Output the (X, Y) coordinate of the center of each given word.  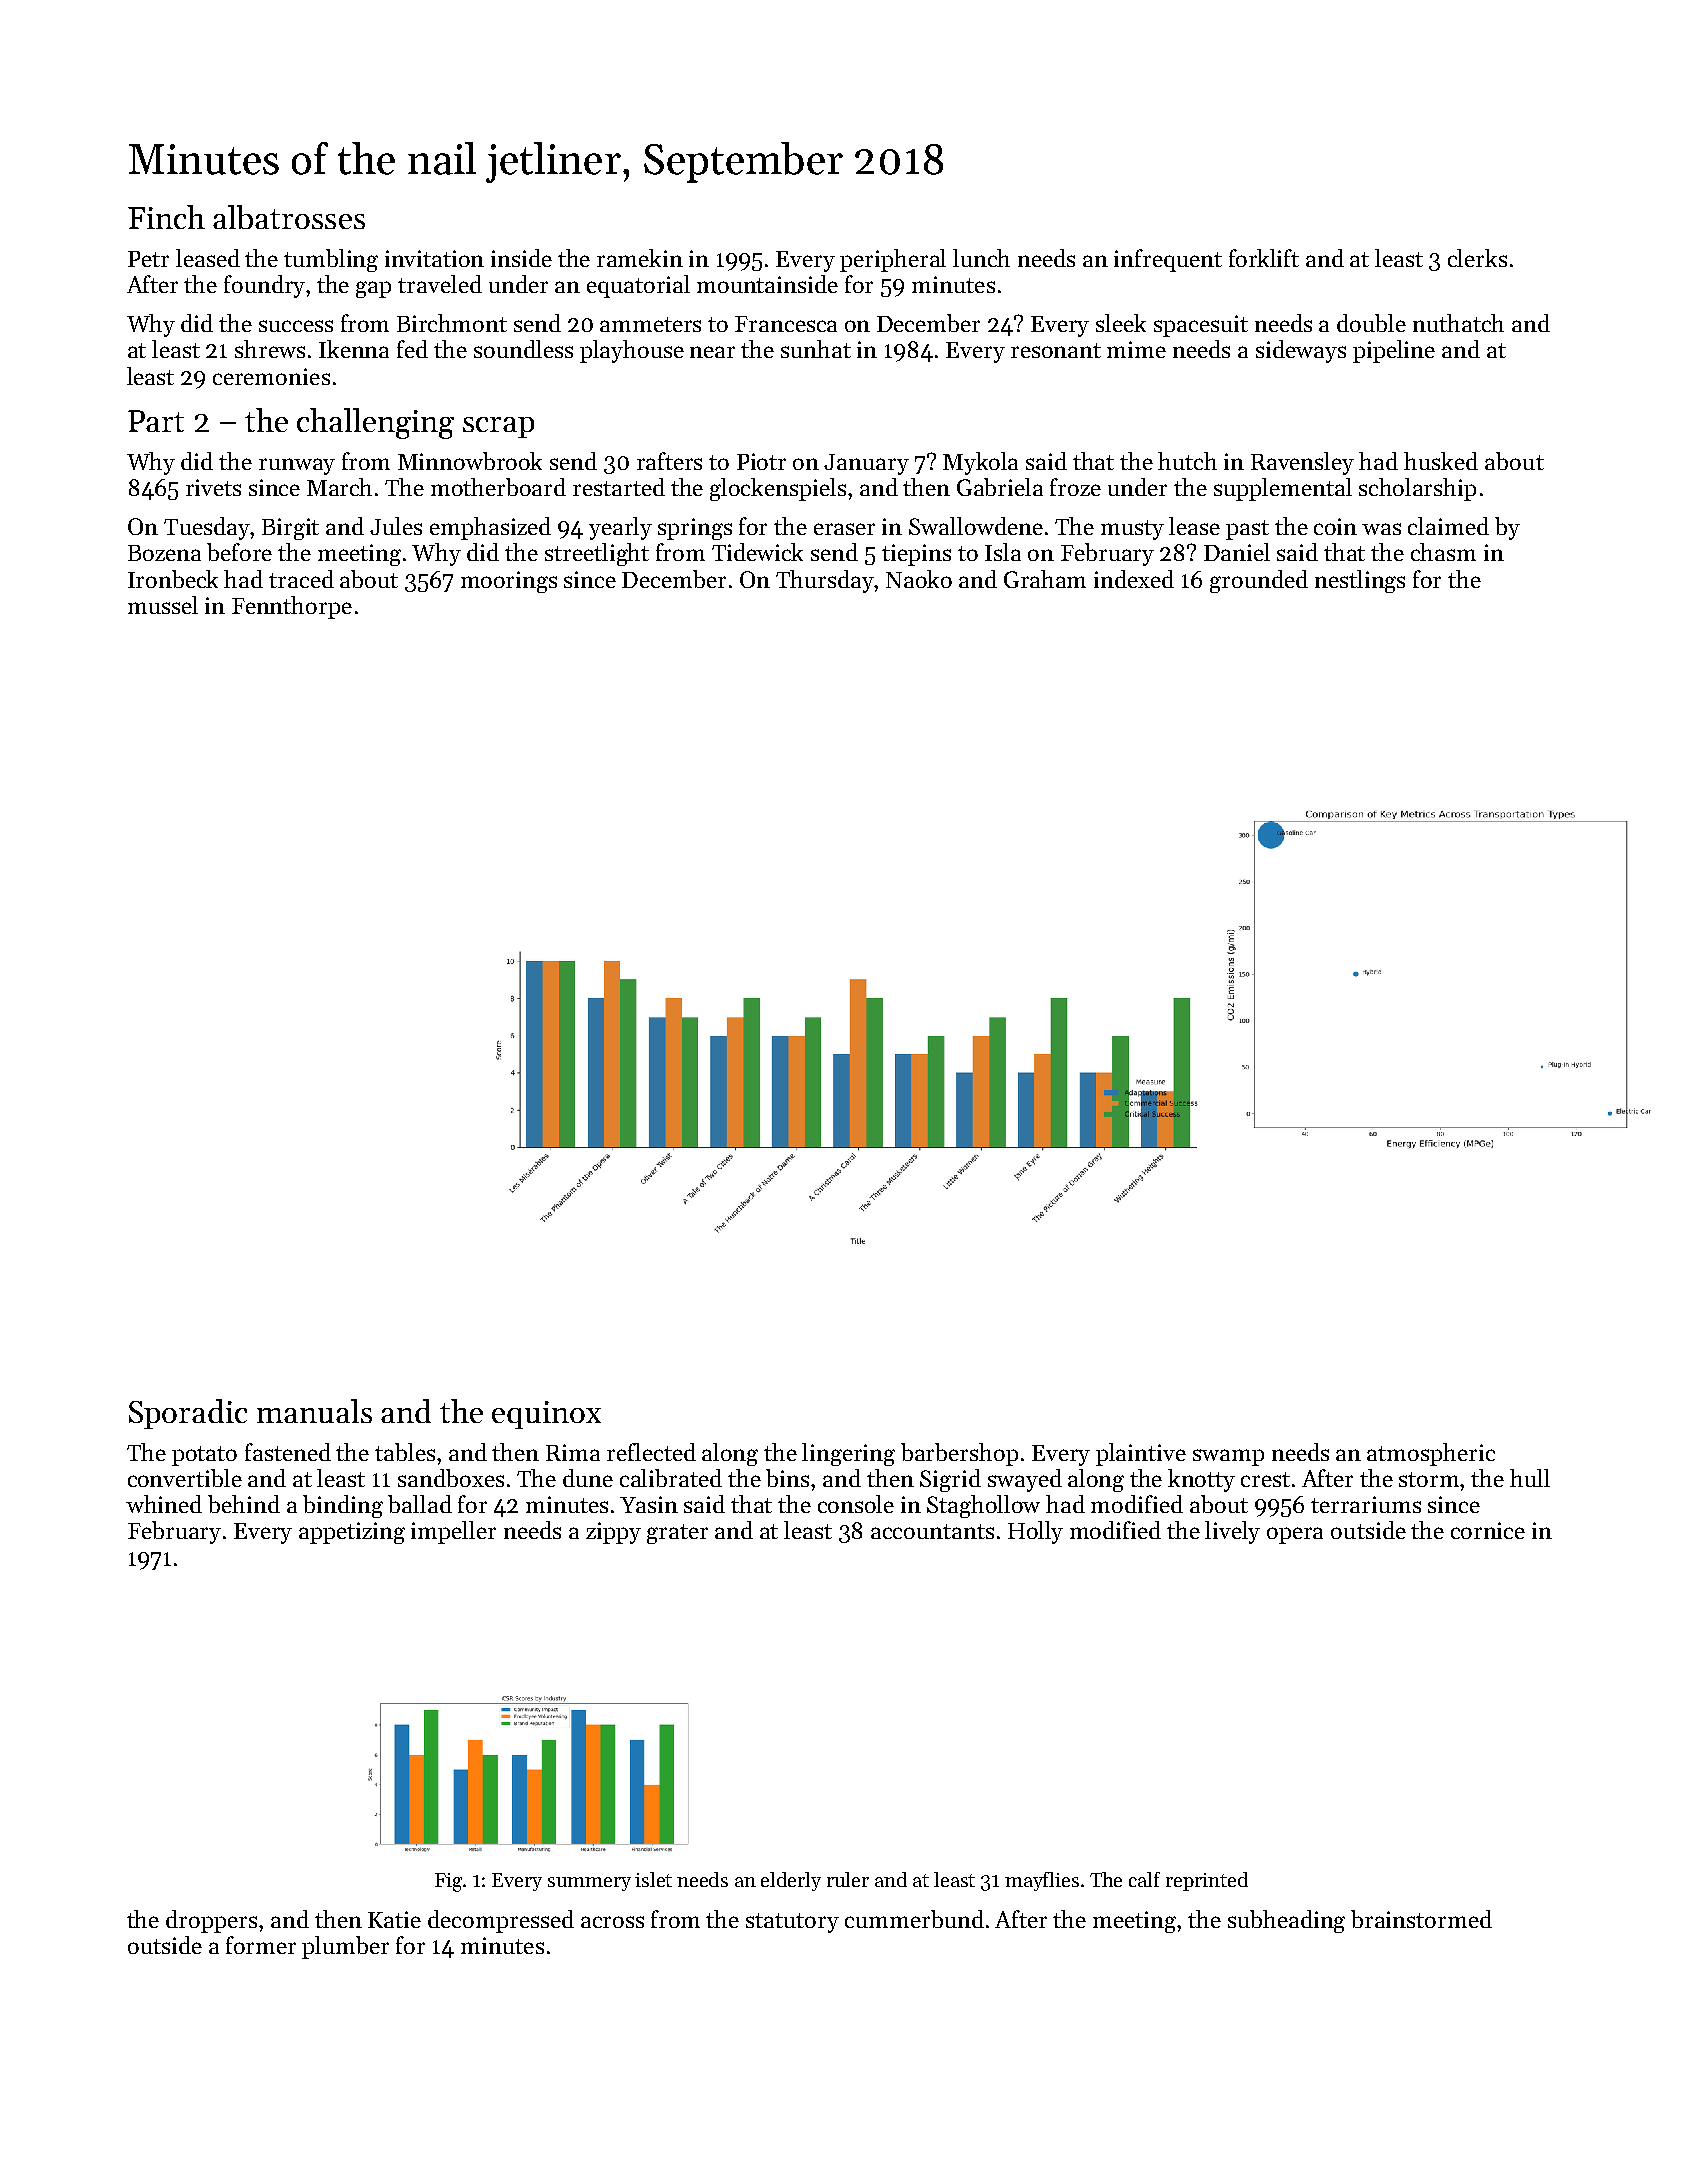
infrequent (1168, 260)
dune (588, 1478)
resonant (1056, 350)
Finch (166, 217)
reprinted (1207, 1881)
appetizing (352, 1533)
